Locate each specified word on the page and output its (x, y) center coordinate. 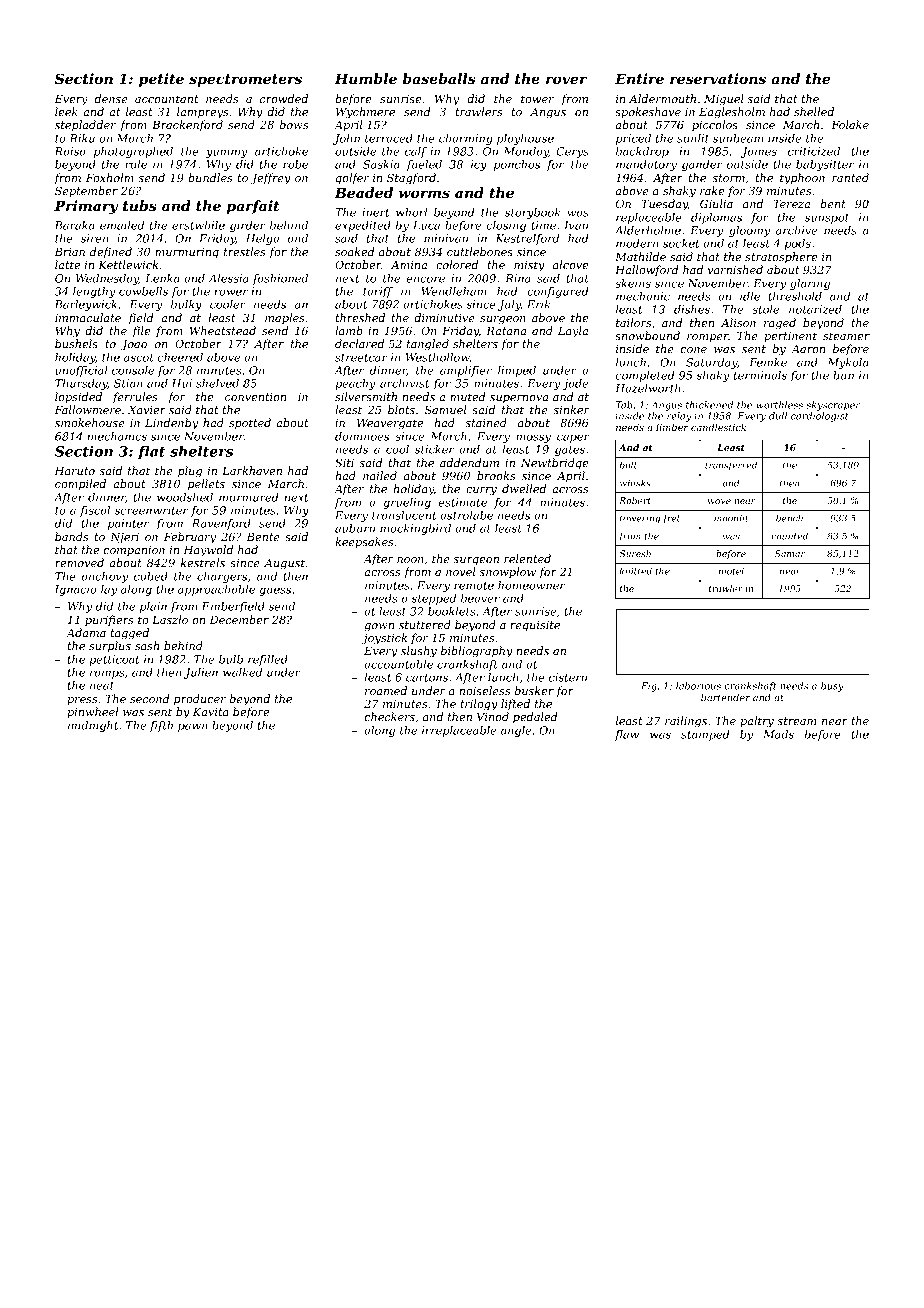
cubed (151, 576)
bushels (76, 343)
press (82, 701)
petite (161, 80)
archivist (404, 383)
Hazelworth (648, 388)
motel (731, 571)
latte (67, 264)
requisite (535, 626)
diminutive (444, 317)
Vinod (493, 716)
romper (708, 338)
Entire (639, 78)
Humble (366, 78)
